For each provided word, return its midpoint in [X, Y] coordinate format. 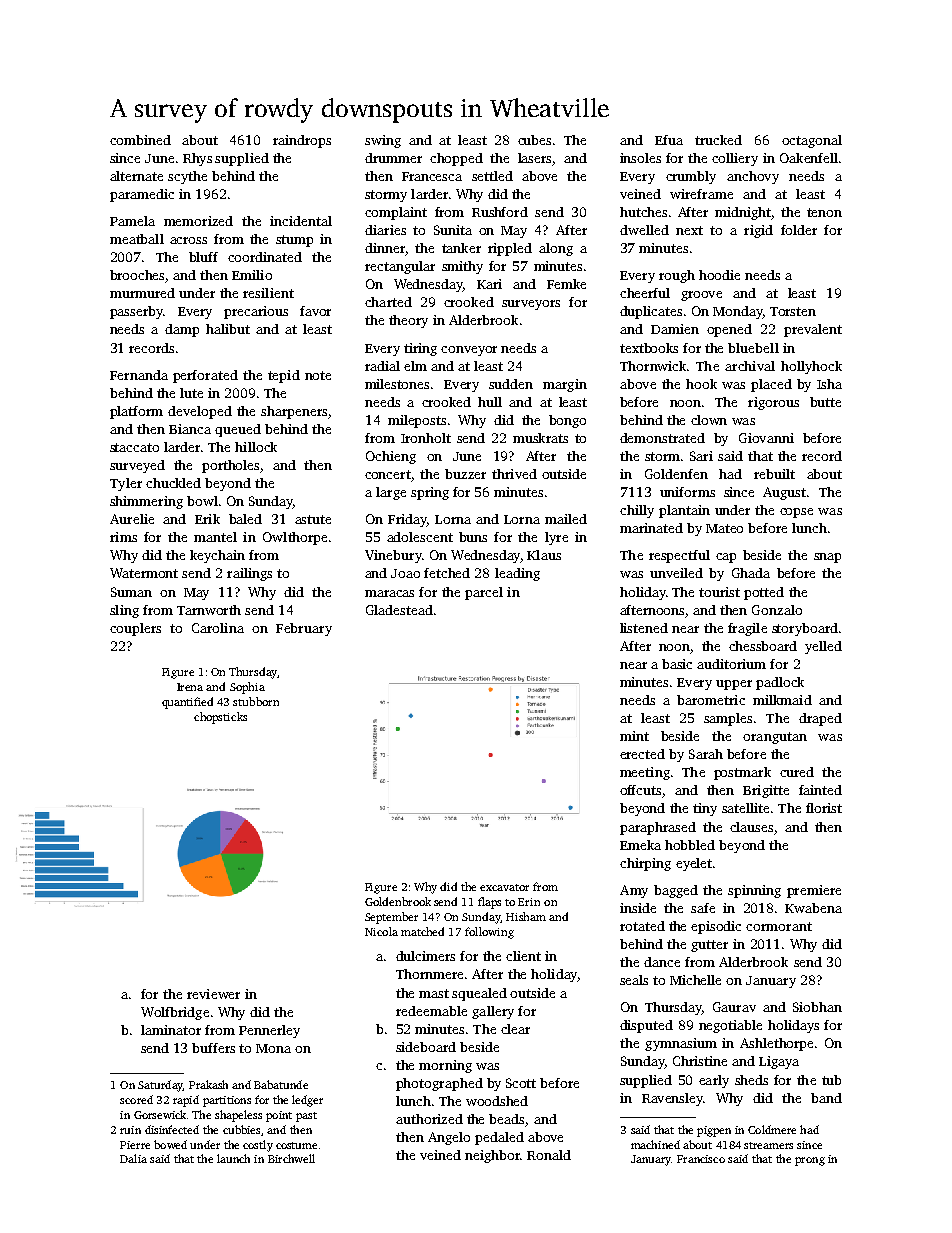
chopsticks [220, 718]
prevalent [813, 330]
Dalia [133, 1158]
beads [507, 1120]
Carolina [218, 628]
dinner [385, 248]
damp [182, 330]
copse [796, 513]
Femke [566, 284]
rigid [758, 231]
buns [473, 537]
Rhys [197, 159]
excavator [504, 887]
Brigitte [766, 791]
